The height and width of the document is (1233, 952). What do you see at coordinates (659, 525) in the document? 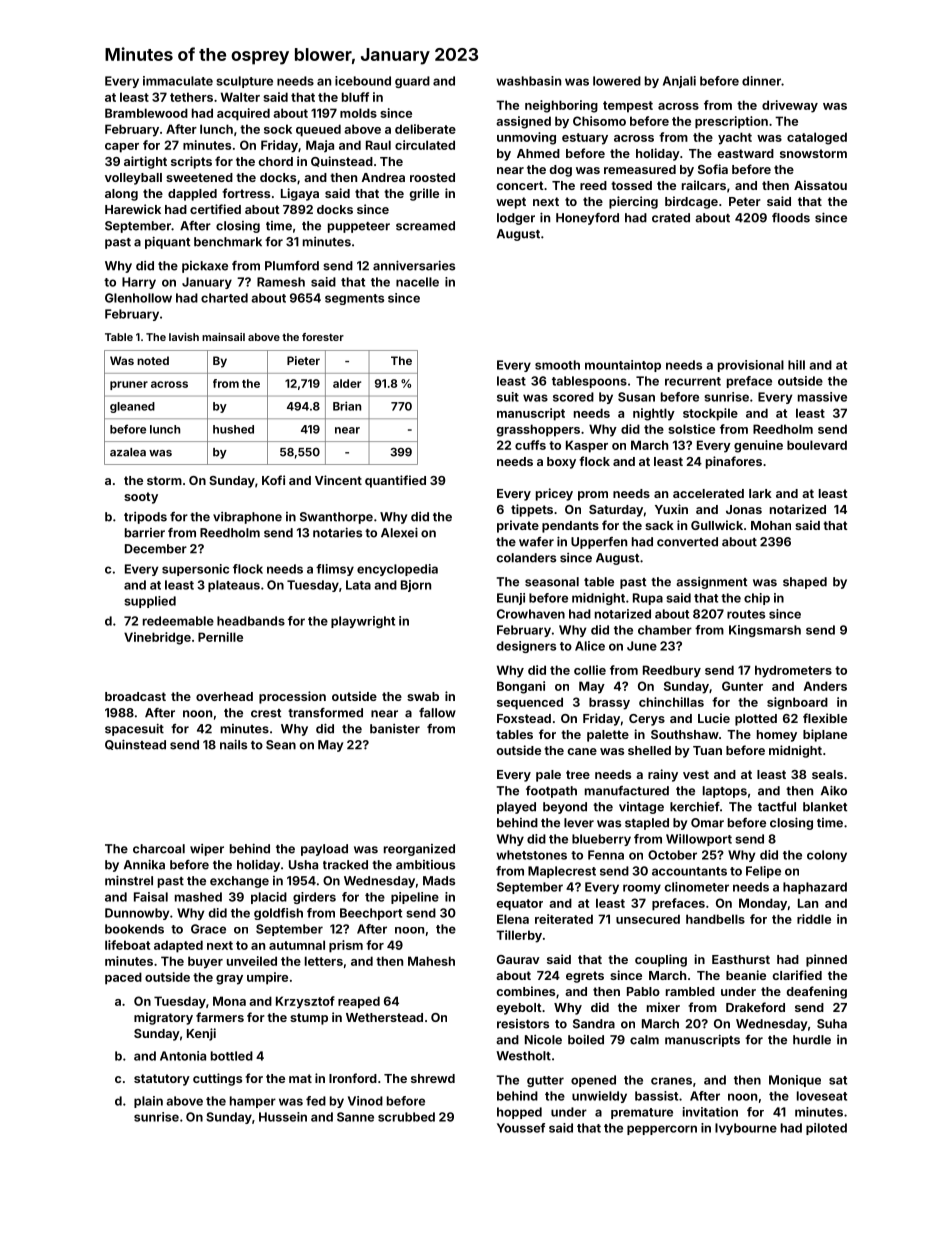
I see `sack` at bounding box center [659, 525].
